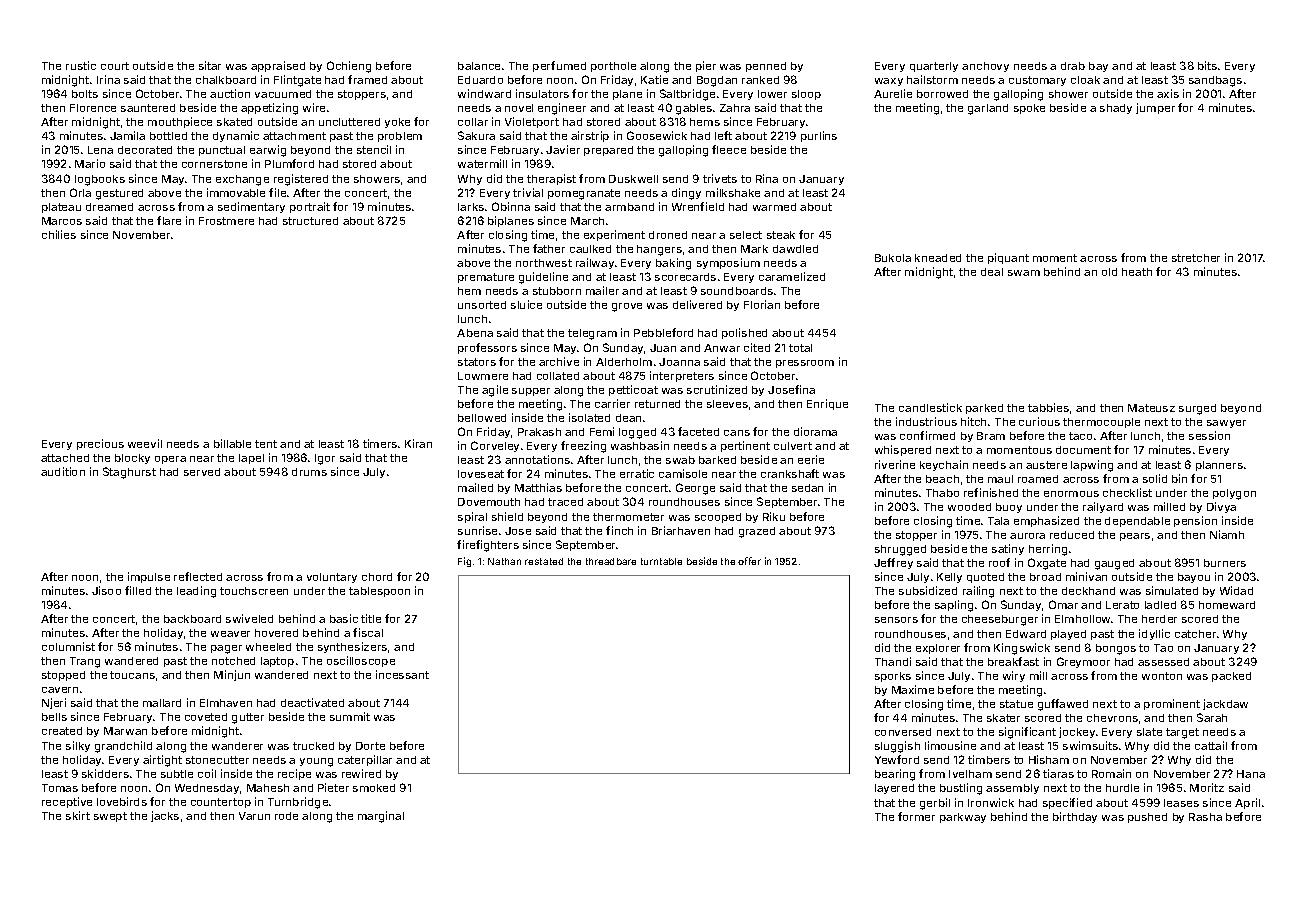 This page has height=924, width=1308. Describe the element at coordinates (1207, 65) in the page. I see `bits` at that location.
